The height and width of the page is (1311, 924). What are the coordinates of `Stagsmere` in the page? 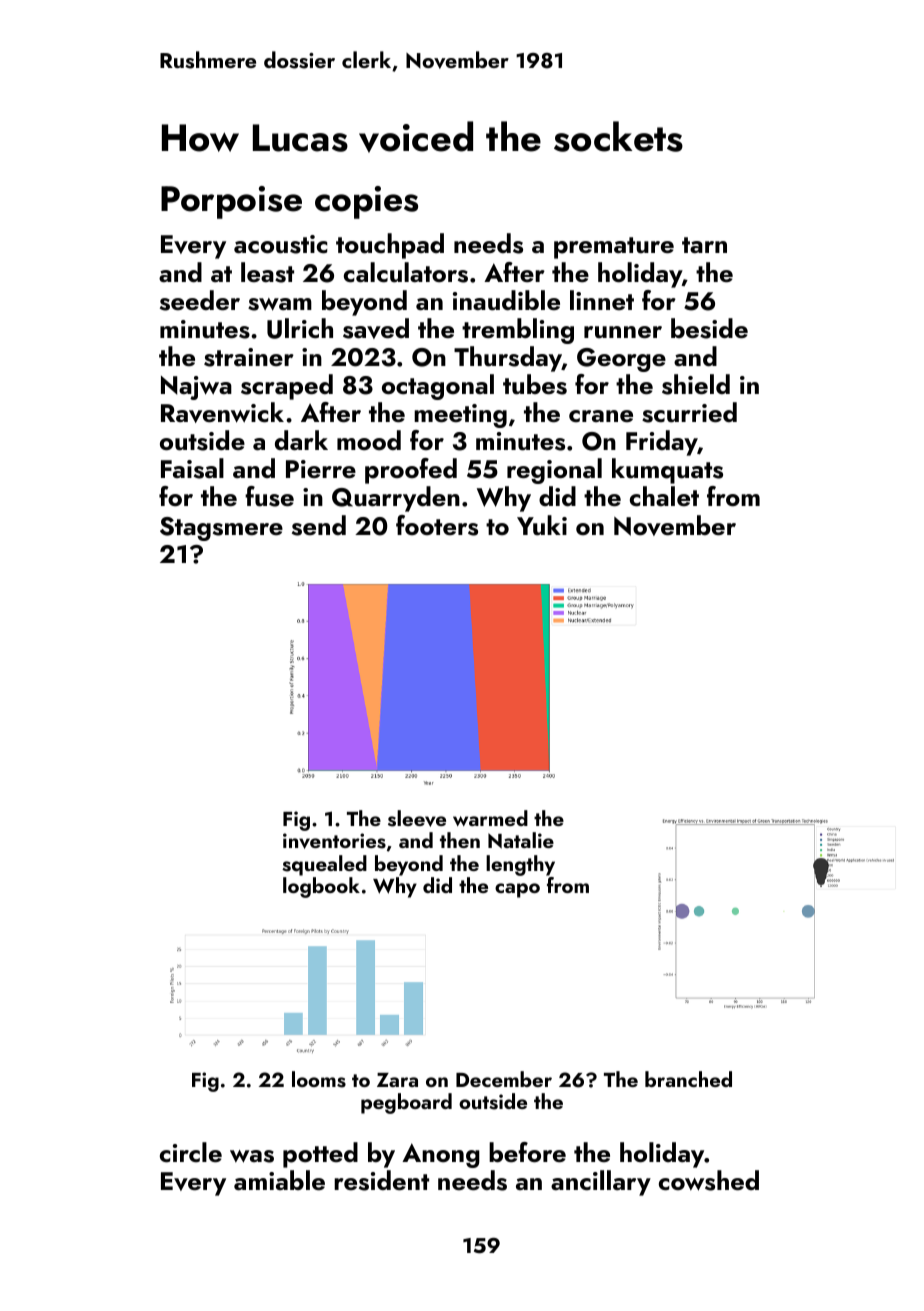 It's located at (221, 529).
